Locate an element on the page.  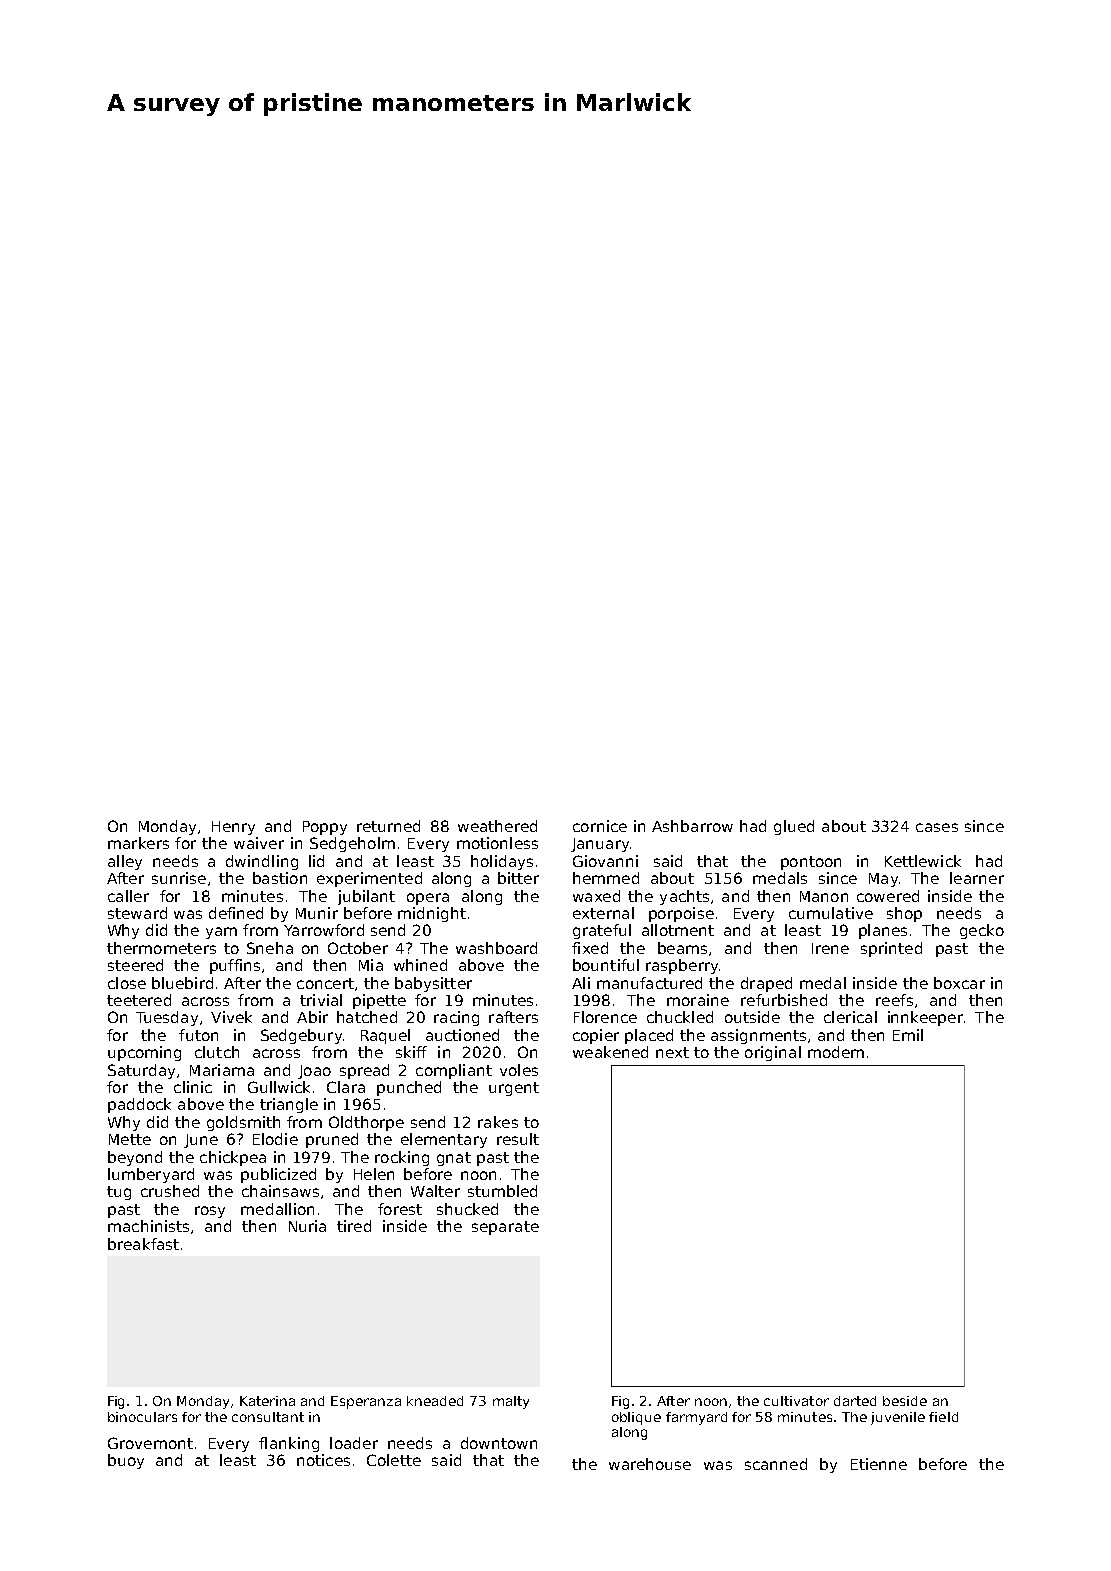
sunrise is located at coordinates (179, 878).
